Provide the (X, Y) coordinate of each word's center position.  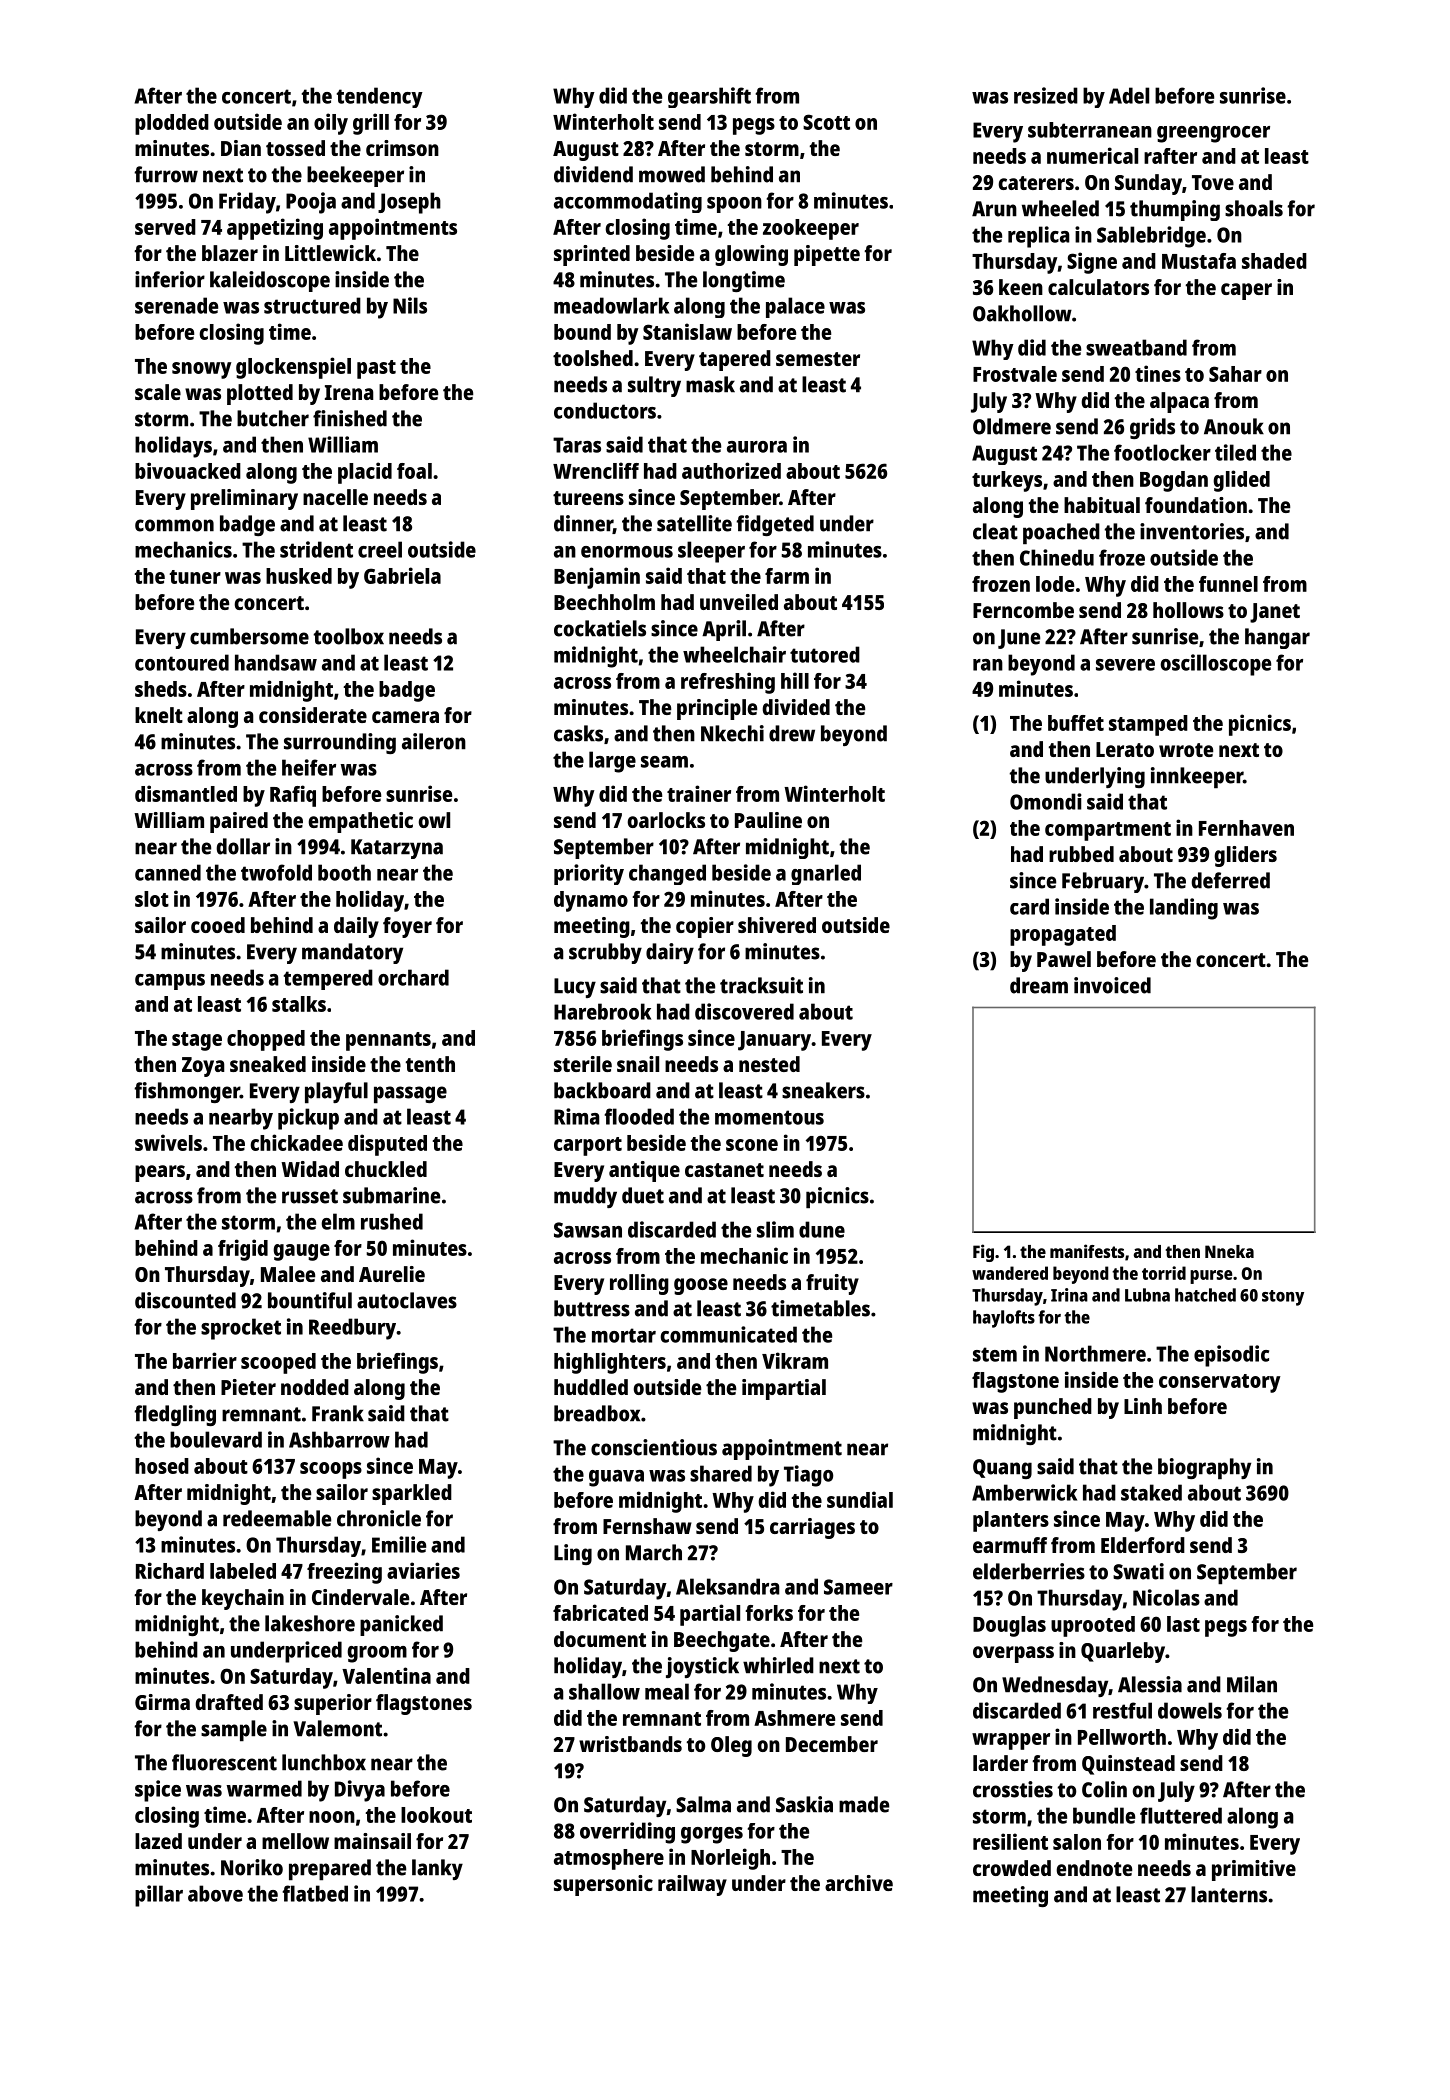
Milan (1252, 1684)
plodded (172, 124)
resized (1046, 95)
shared (721, 1473)
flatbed (315, 1893)
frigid (243, 1250)
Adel (1129, 95)
